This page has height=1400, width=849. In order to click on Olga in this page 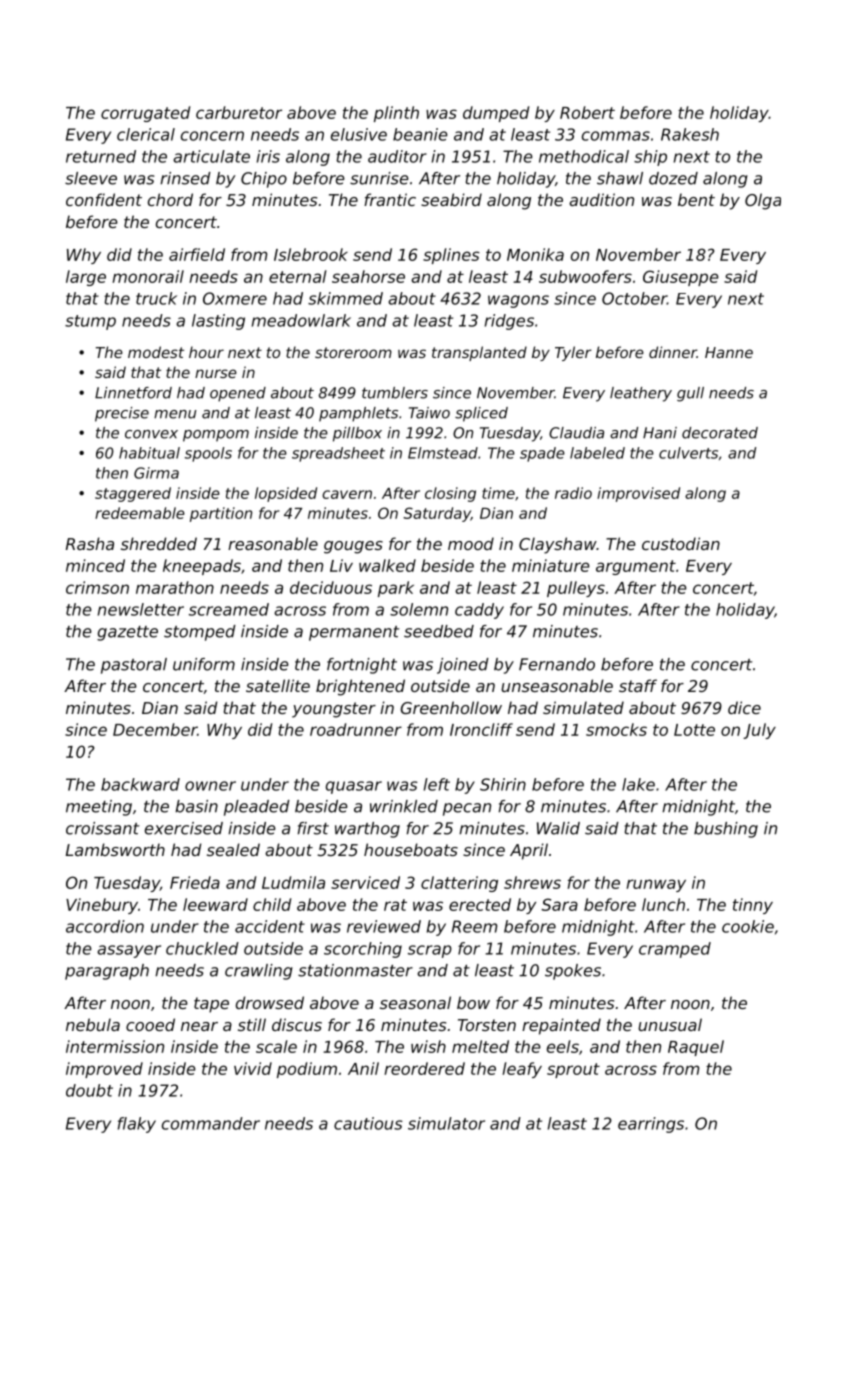, I will do `click(763, 201)`.
